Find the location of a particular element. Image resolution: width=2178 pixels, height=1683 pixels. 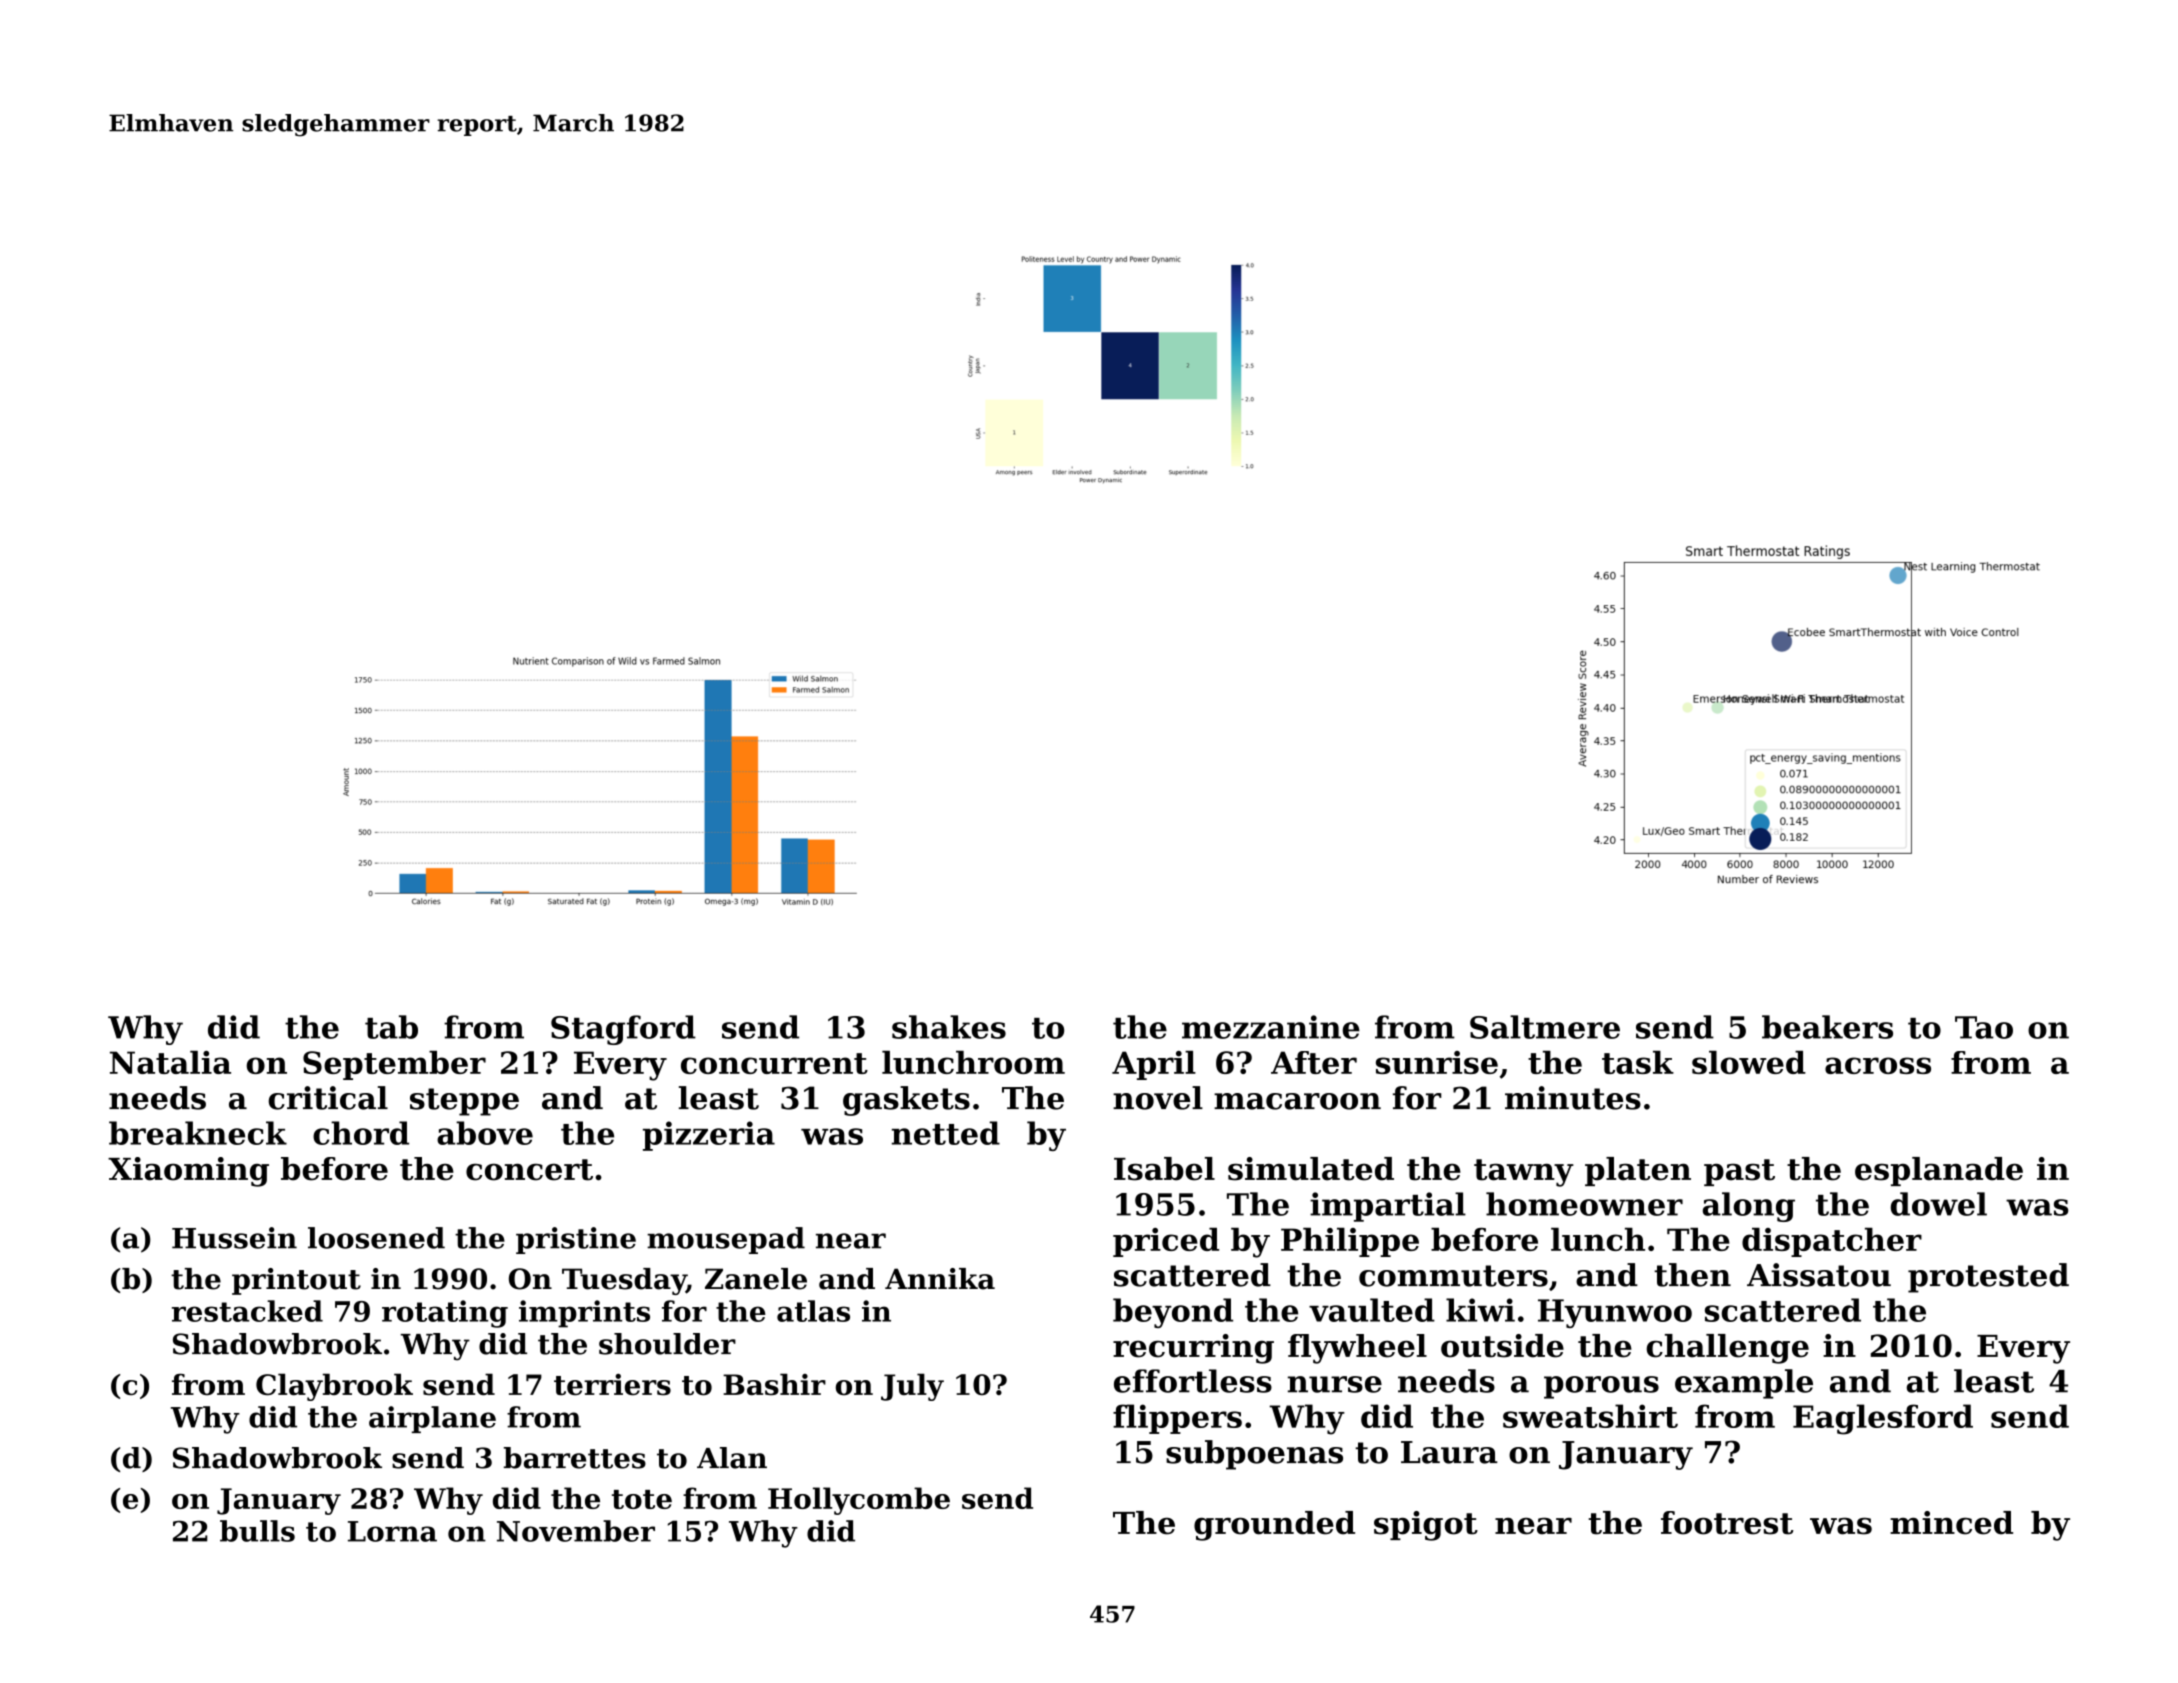

Hyunwoo is located at coordinates (1615, 1313).
